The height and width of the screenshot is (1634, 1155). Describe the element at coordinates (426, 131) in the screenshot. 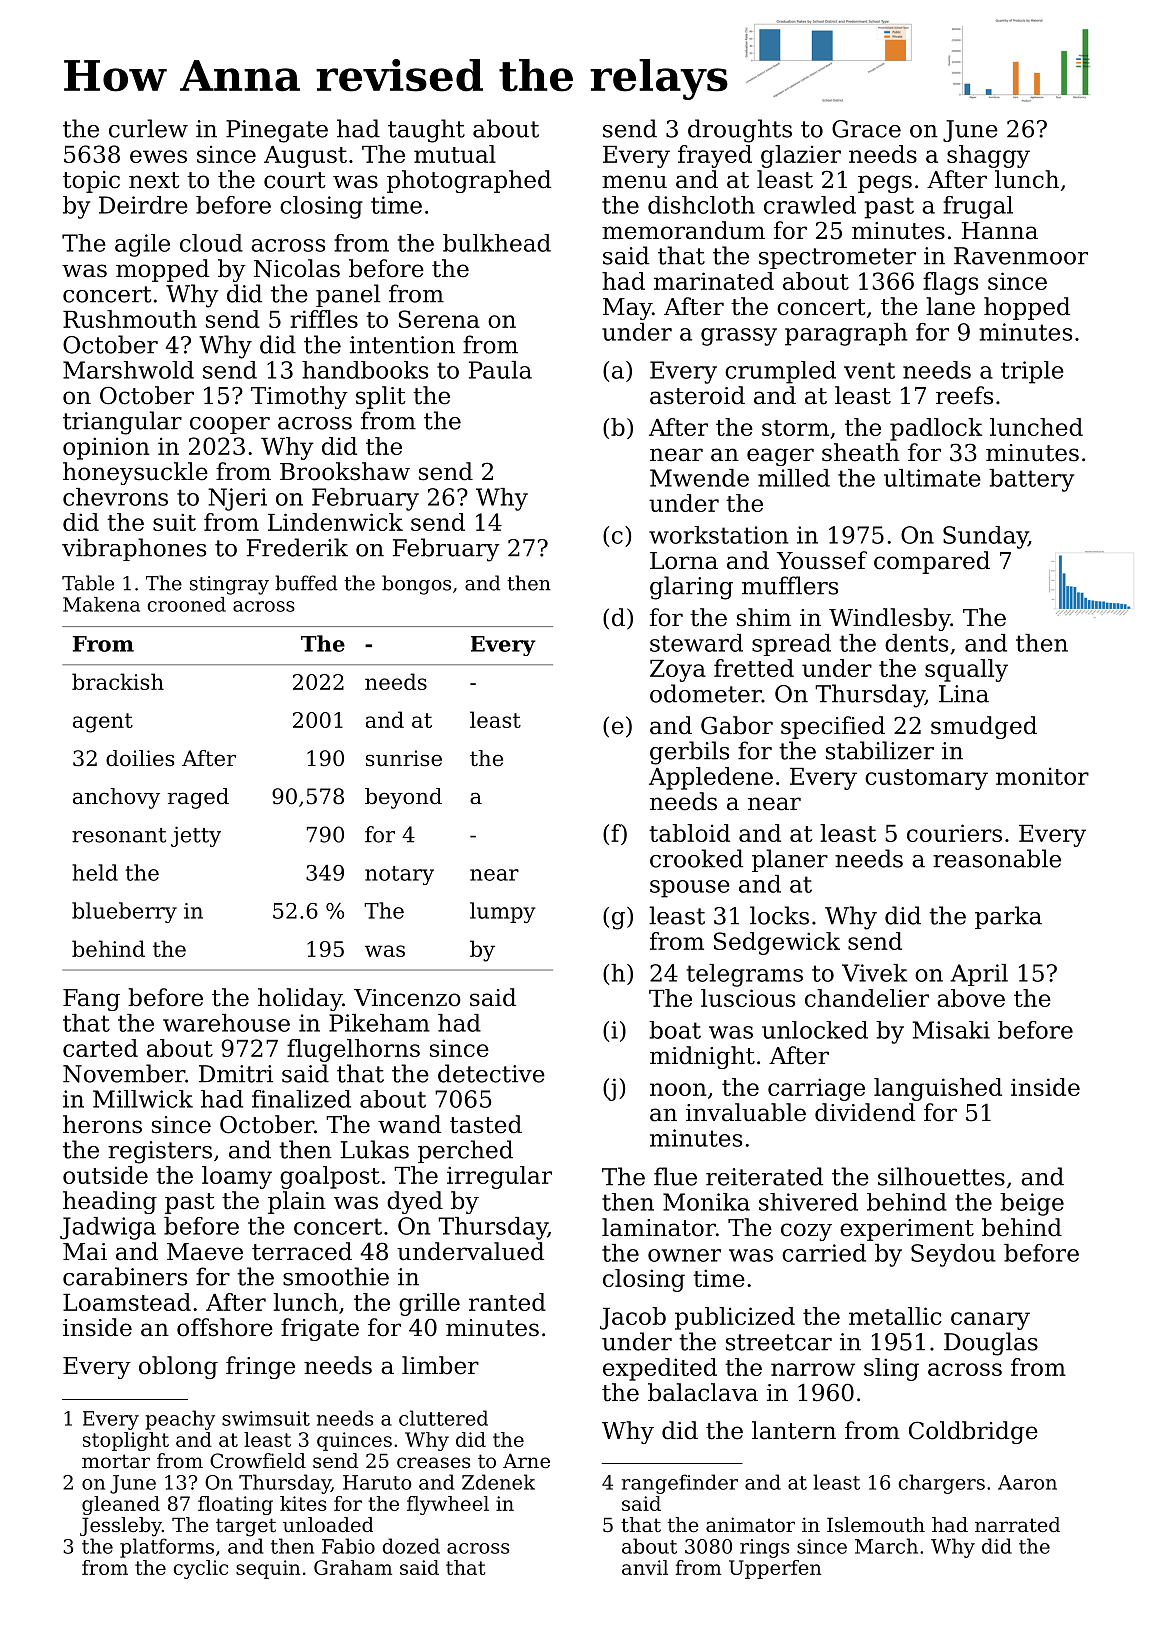

I see `taught` at that location.
